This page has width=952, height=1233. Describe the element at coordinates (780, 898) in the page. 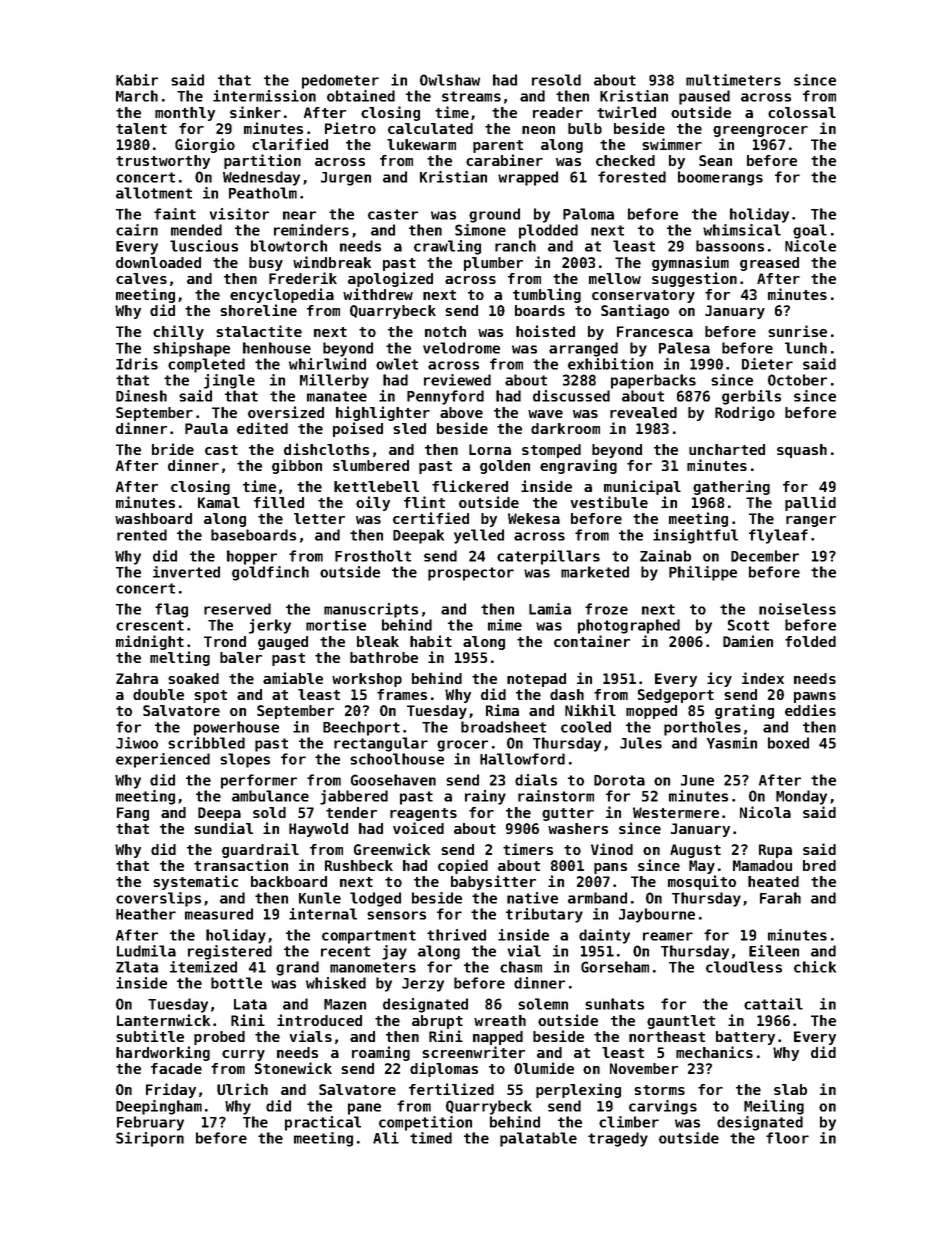

I see `Farah` at that location.
